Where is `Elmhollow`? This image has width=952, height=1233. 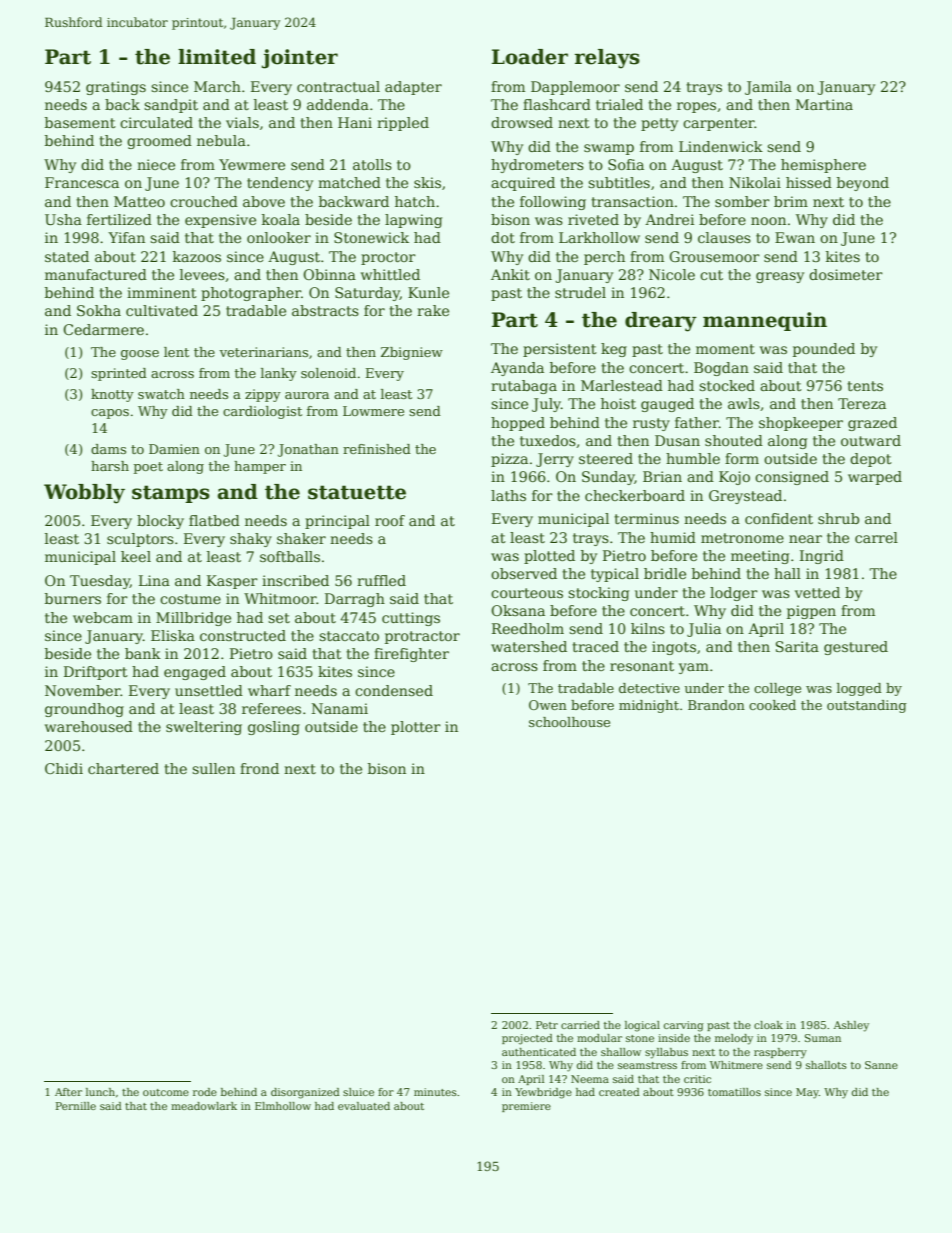 Elmhollow is located at coordinates (283, 1106).
